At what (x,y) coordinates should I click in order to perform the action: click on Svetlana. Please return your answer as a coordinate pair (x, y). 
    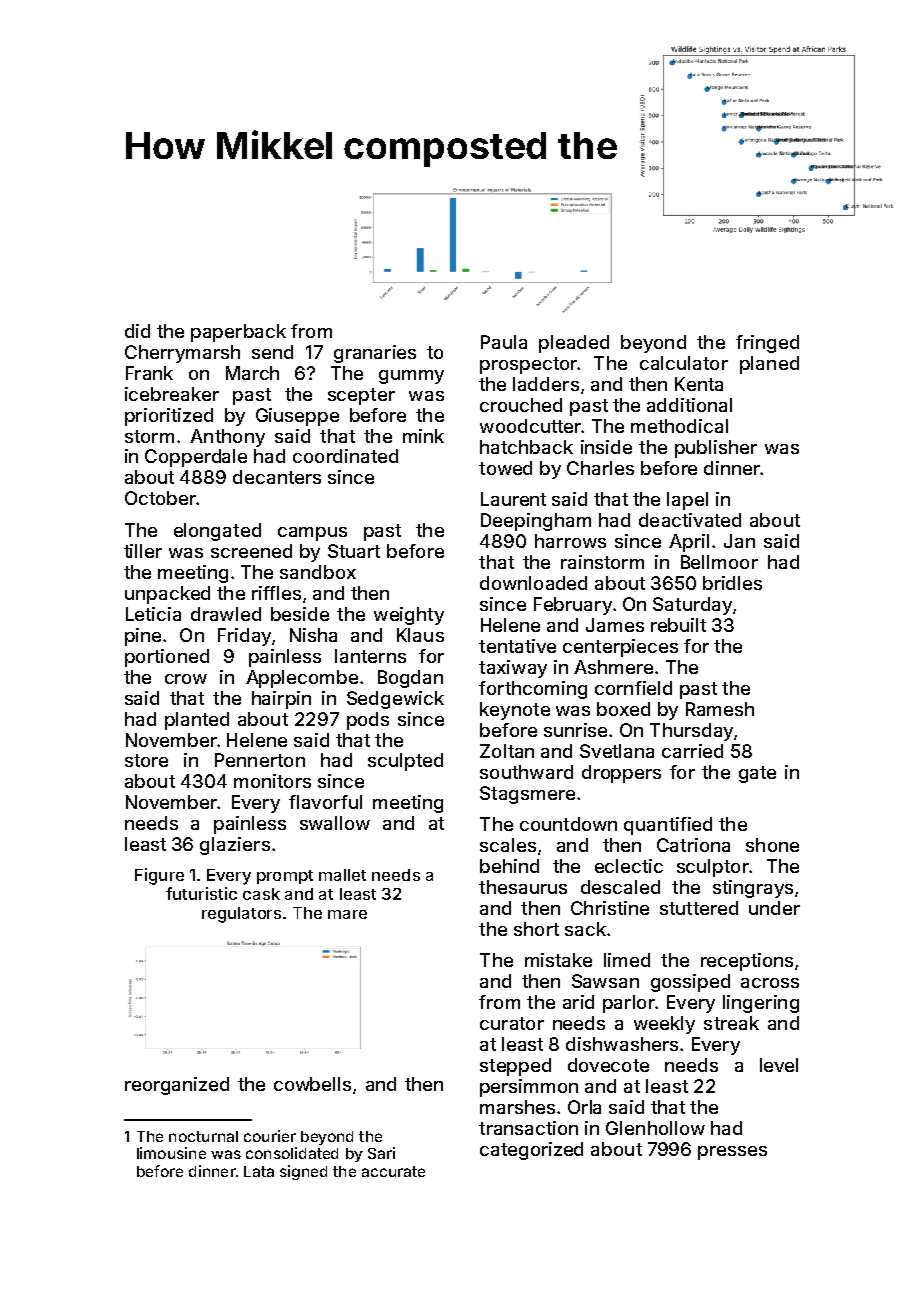
    Looking at the image, I should click on (617, 751).
